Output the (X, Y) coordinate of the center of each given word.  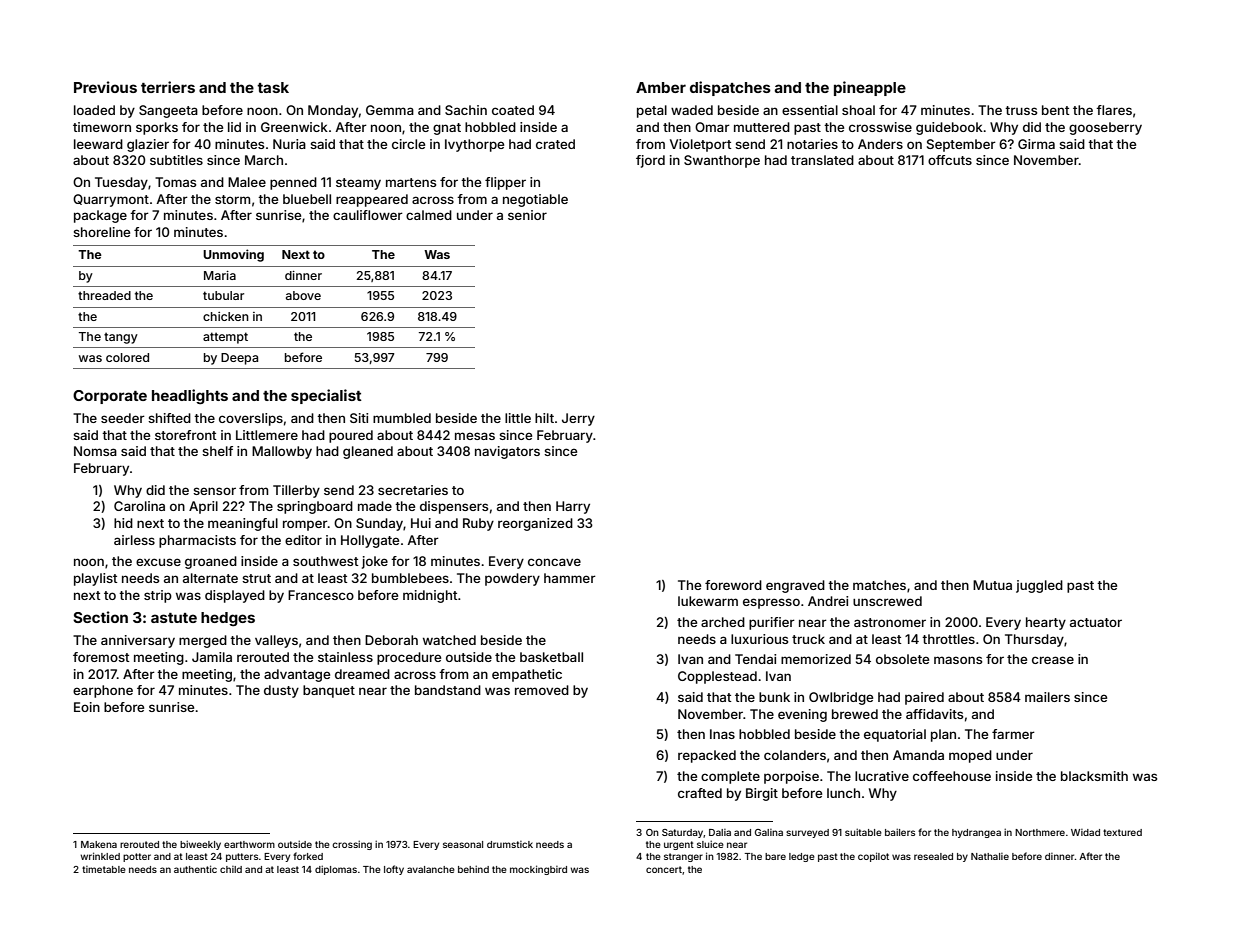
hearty (1046, 623)
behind (473, 869)
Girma (1036, 144)
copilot (873, 857)
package (100, 216)
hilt (544, 418)
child (231, 869)
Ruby (478, 524)
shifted (169, 418)
